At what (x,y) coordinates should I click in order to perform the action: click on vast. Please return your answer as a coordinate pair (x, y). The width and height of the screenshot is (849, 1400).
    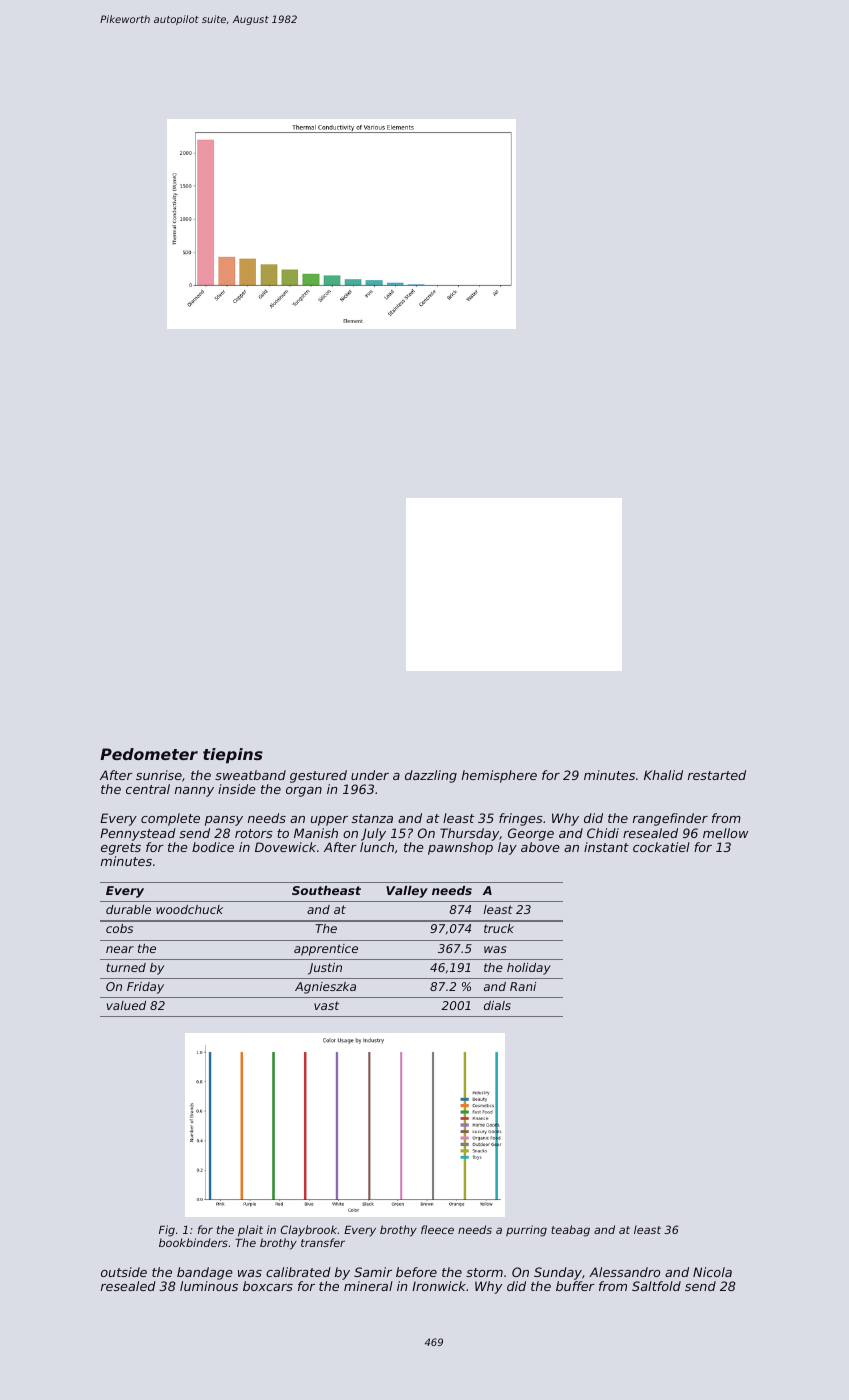
    Looking at the image, I should click on (326, 1005).
